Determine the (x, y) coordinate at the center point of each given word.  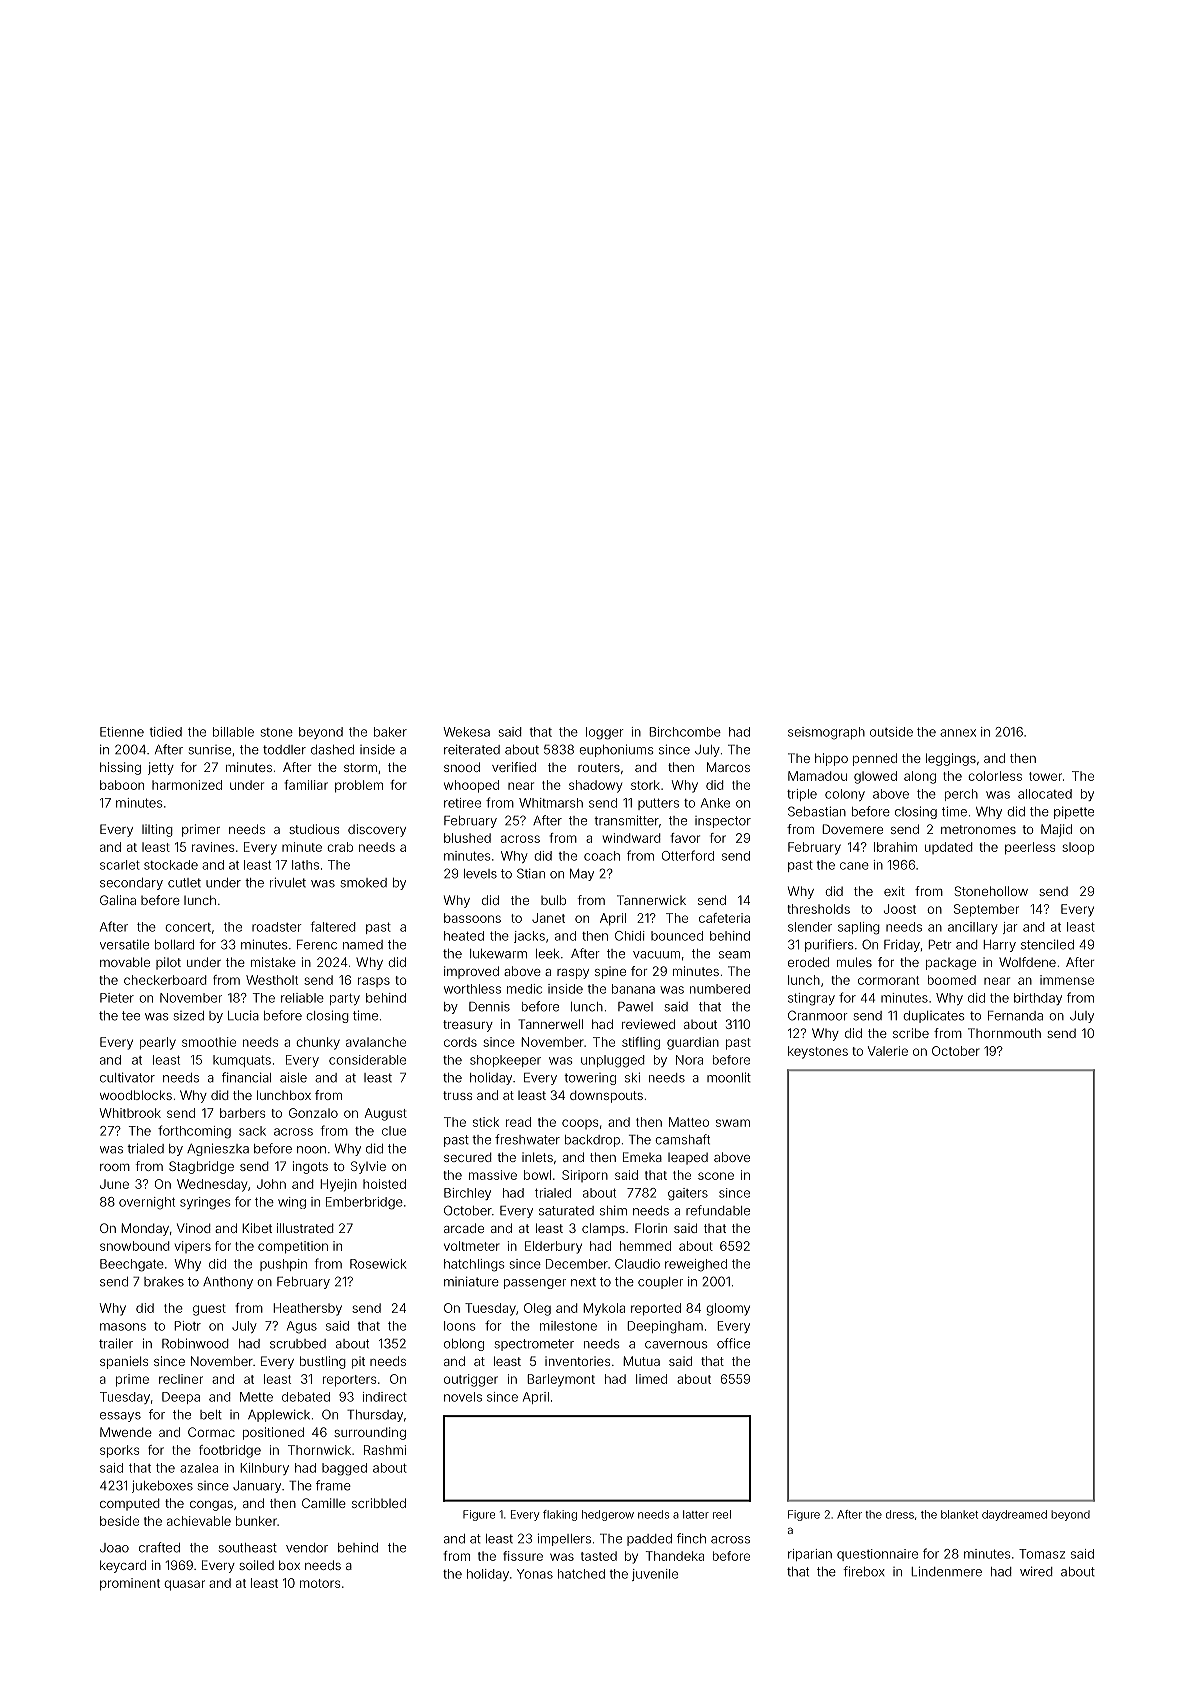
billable (233, 732)
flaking (560, 1515)
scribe (911, 1033)
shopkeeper (505, 1061)
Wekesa (466, 732)
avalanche (376, 1042)
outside (891, 732)
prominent (130, 1584)
